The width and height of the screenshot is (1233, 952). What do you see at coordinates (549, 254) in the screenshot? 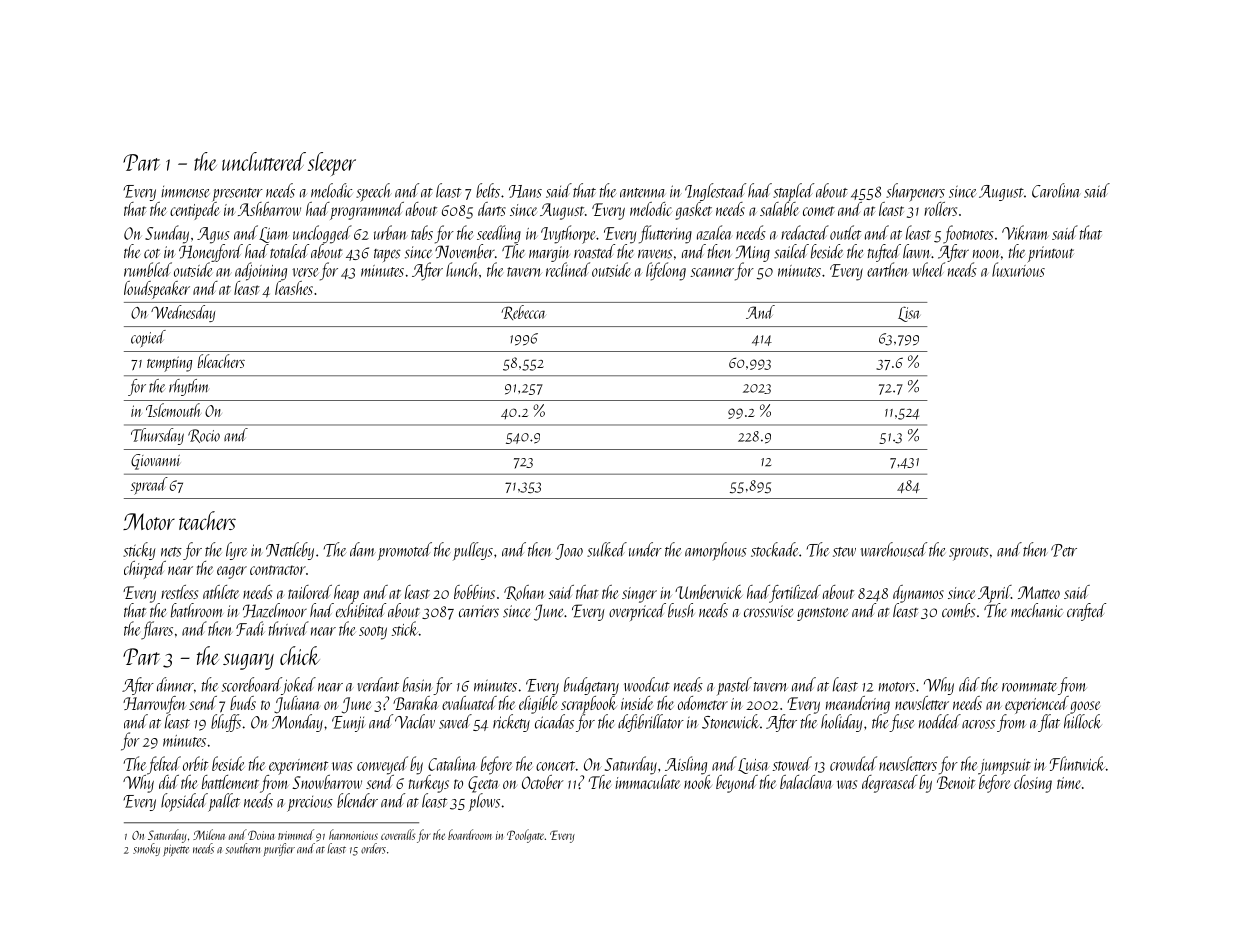
I see `margin` at bounding box center [549, 254].
